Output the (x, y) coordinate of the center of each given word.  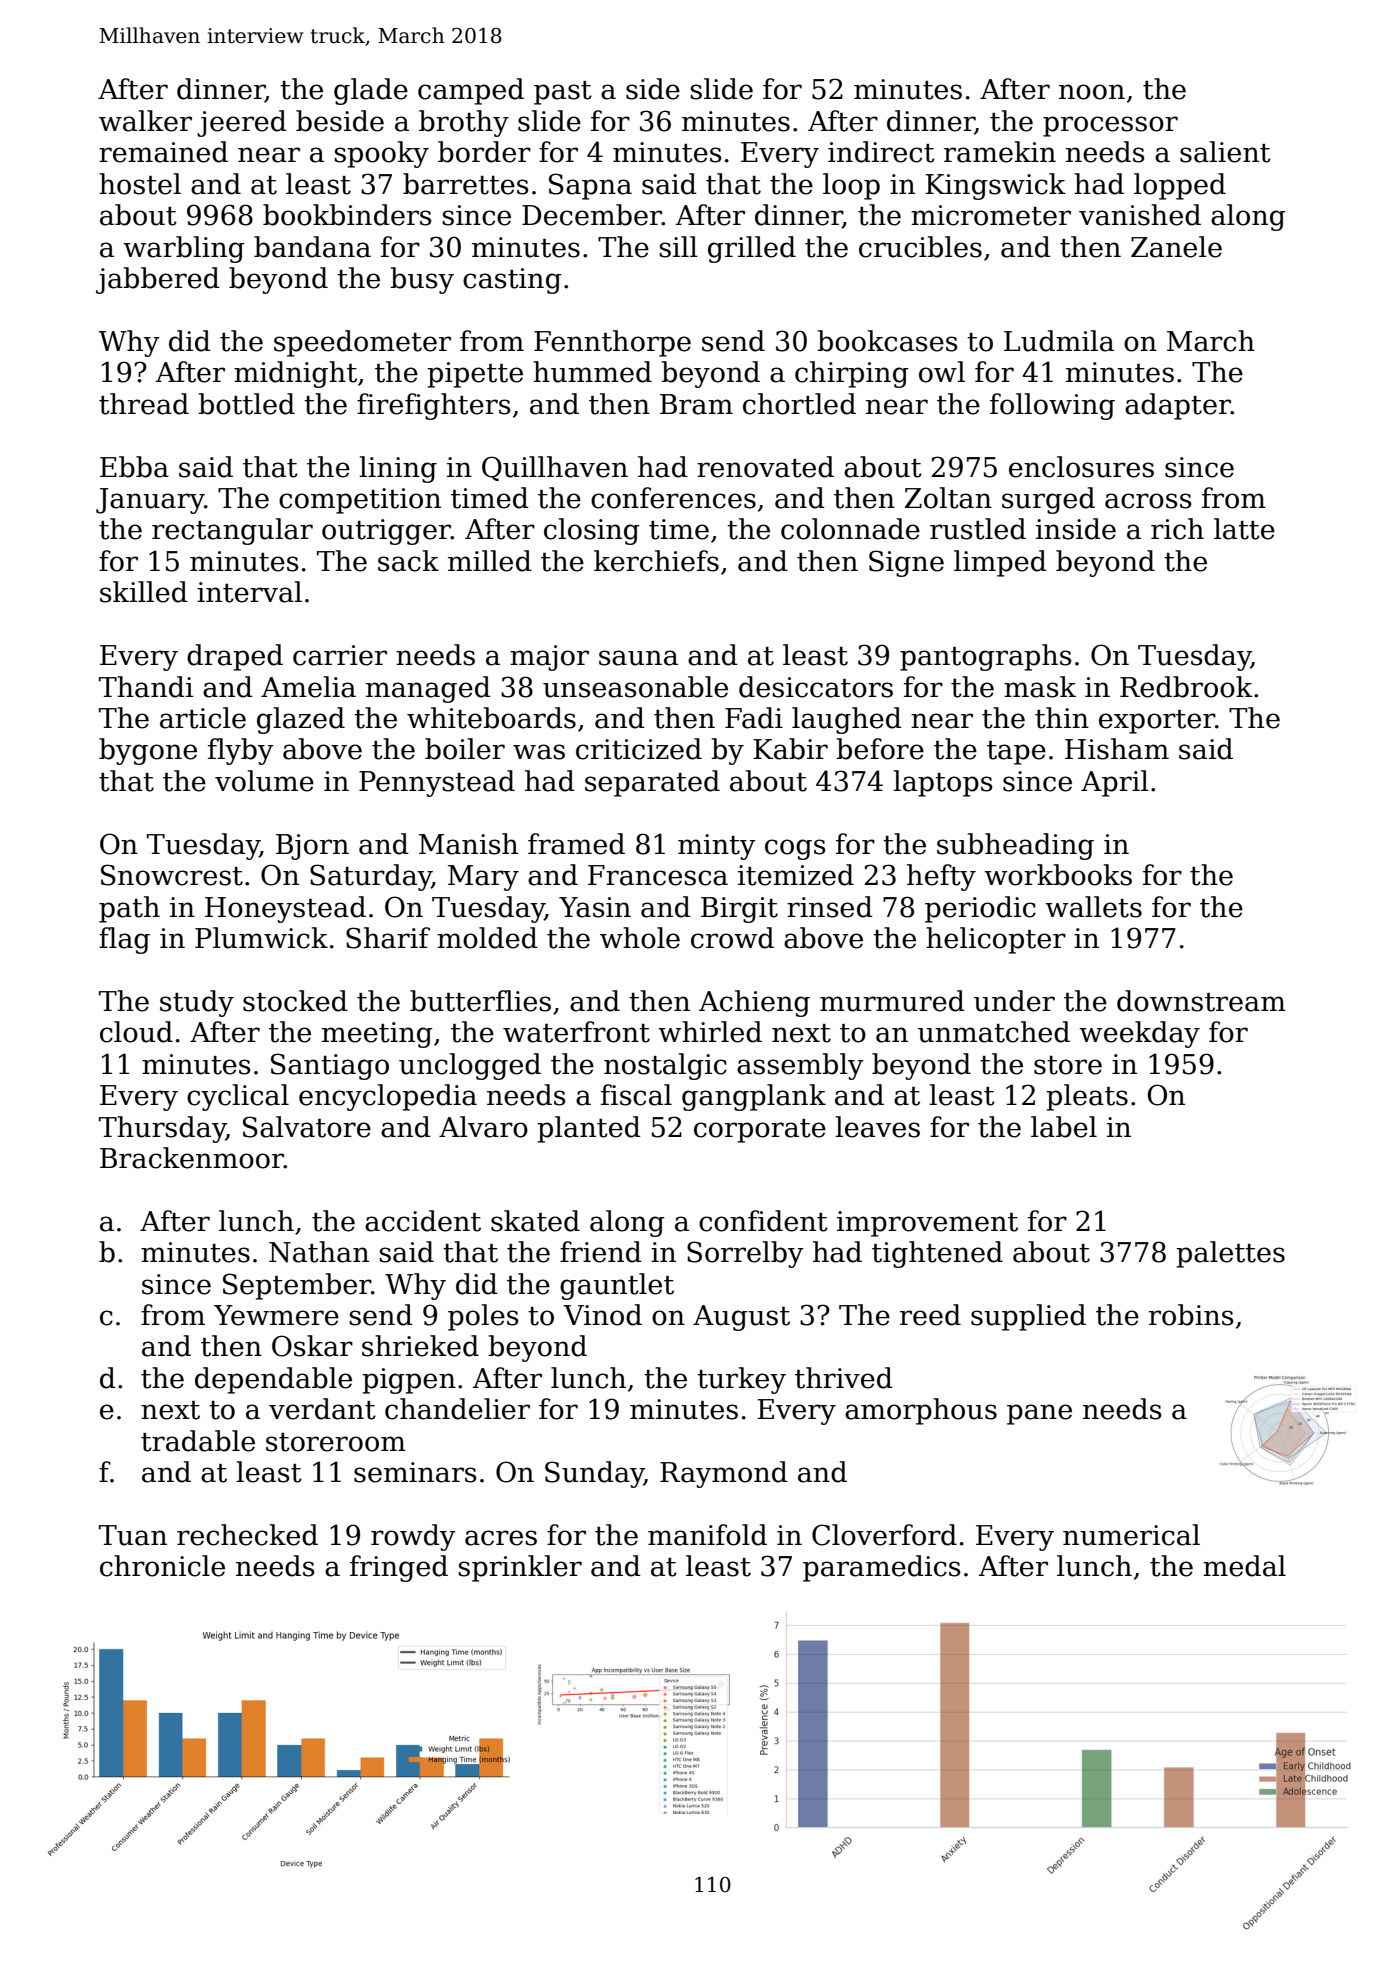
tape (1016, 753)
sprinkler (520, 1568)
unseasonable (635, 687)
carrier (340, 655)
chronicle (162, 1566)
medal (1244, 1566)
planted (589, 1129)
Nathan (319, 1252)
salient (1225, 152)
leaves (877, 1127)
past (563, 93)
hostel (140, 184)
